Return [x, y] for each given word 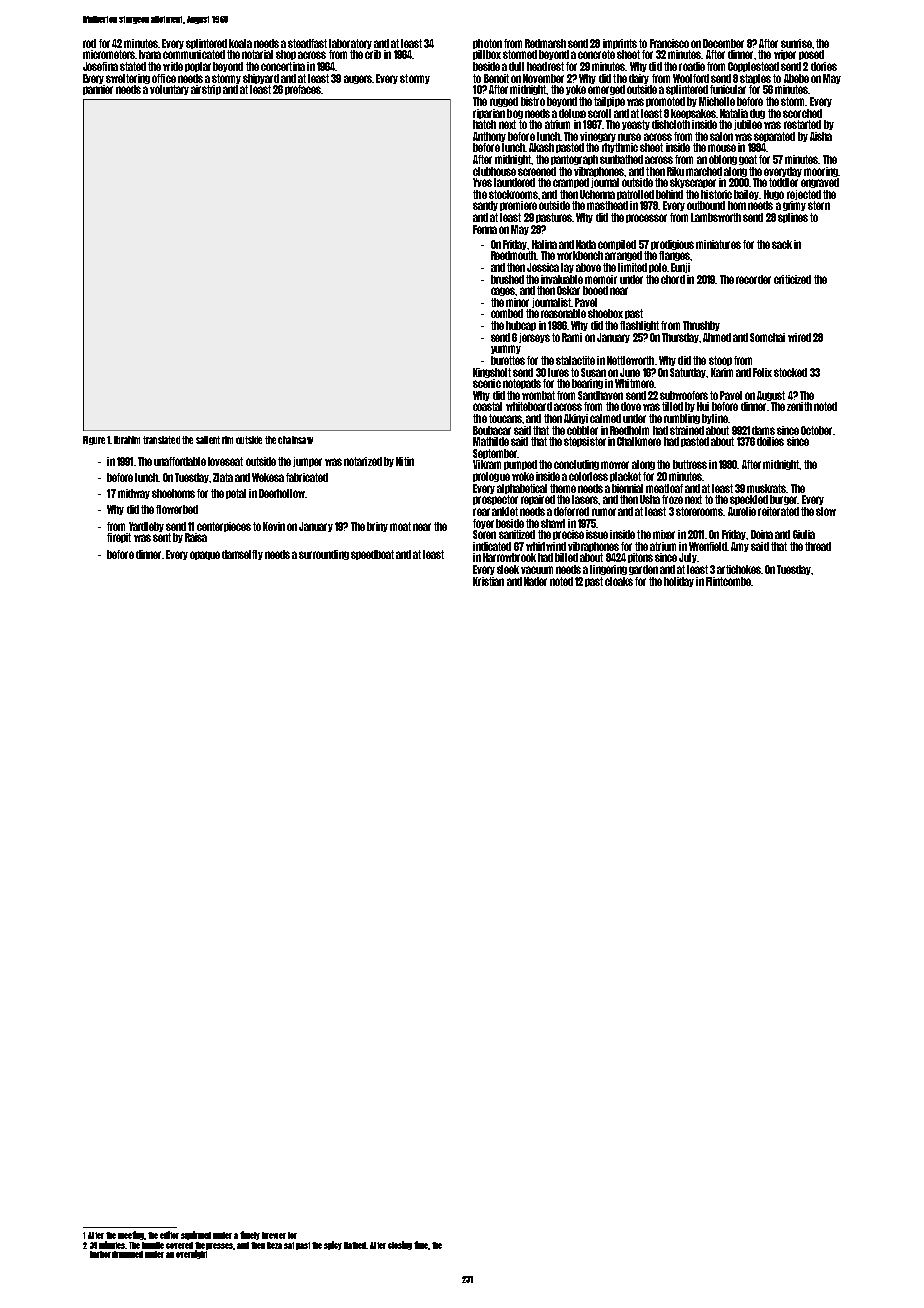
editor [169, 1235]
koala [240, 43]
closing [400, 1245]
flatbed [355, 1245]
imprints [620, 44]
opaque [205, 555]
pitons [640, 558]
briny [377, 527]
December [723, 43]
